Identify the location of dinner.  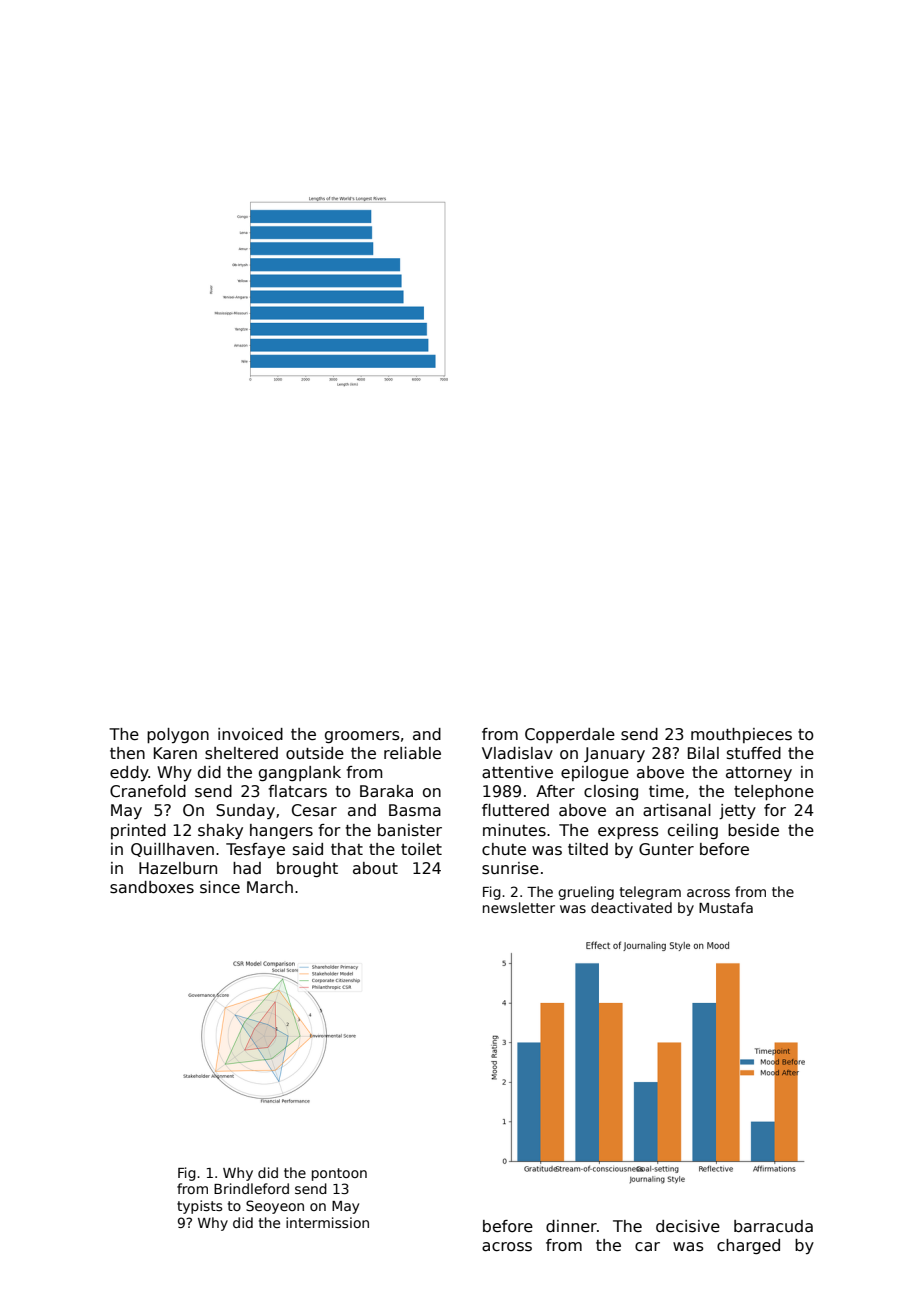
(571, 1226).
